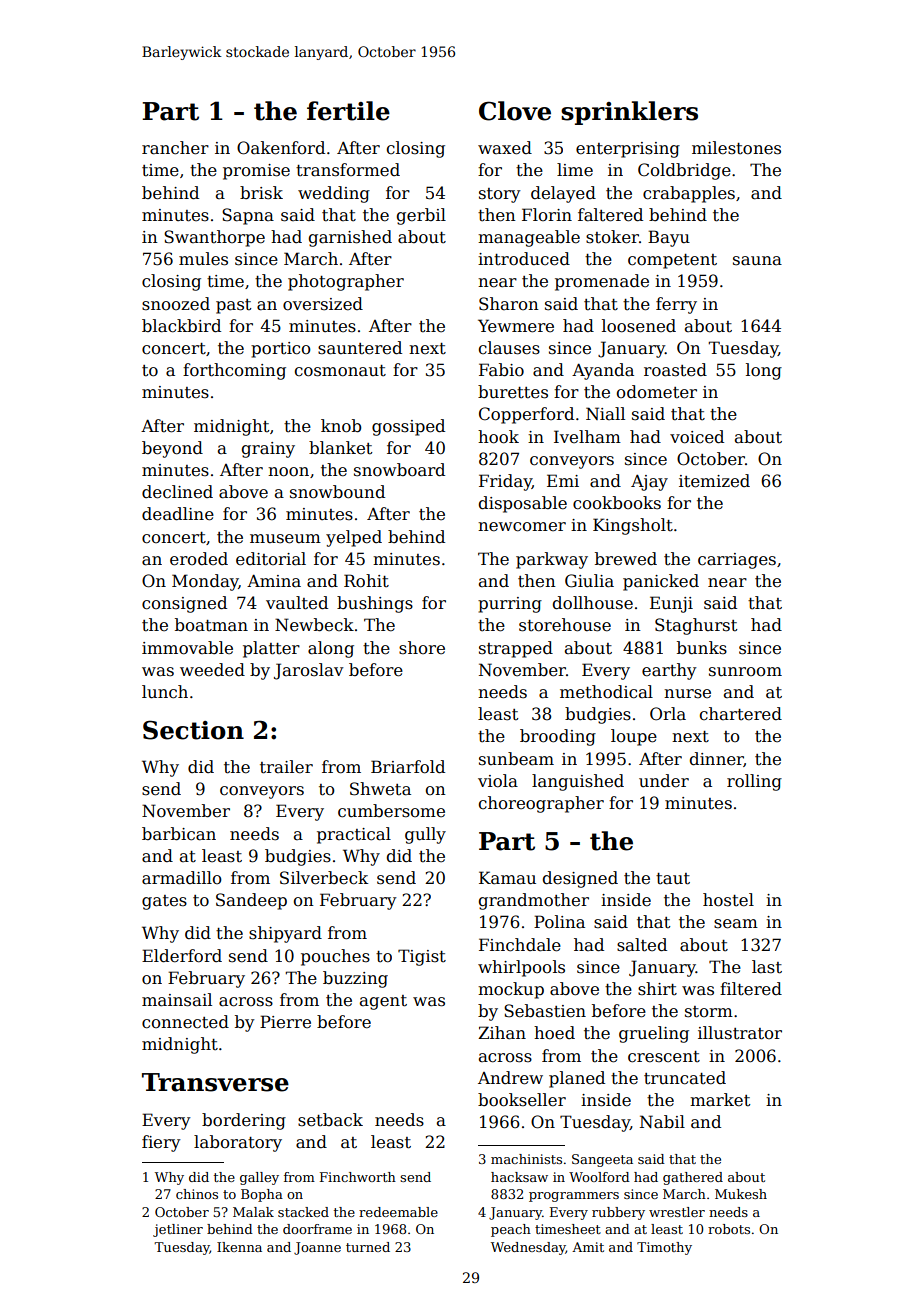 The width and height of the screenshot is (924, 1314). I want to click on rancher, so click(175, 148).
